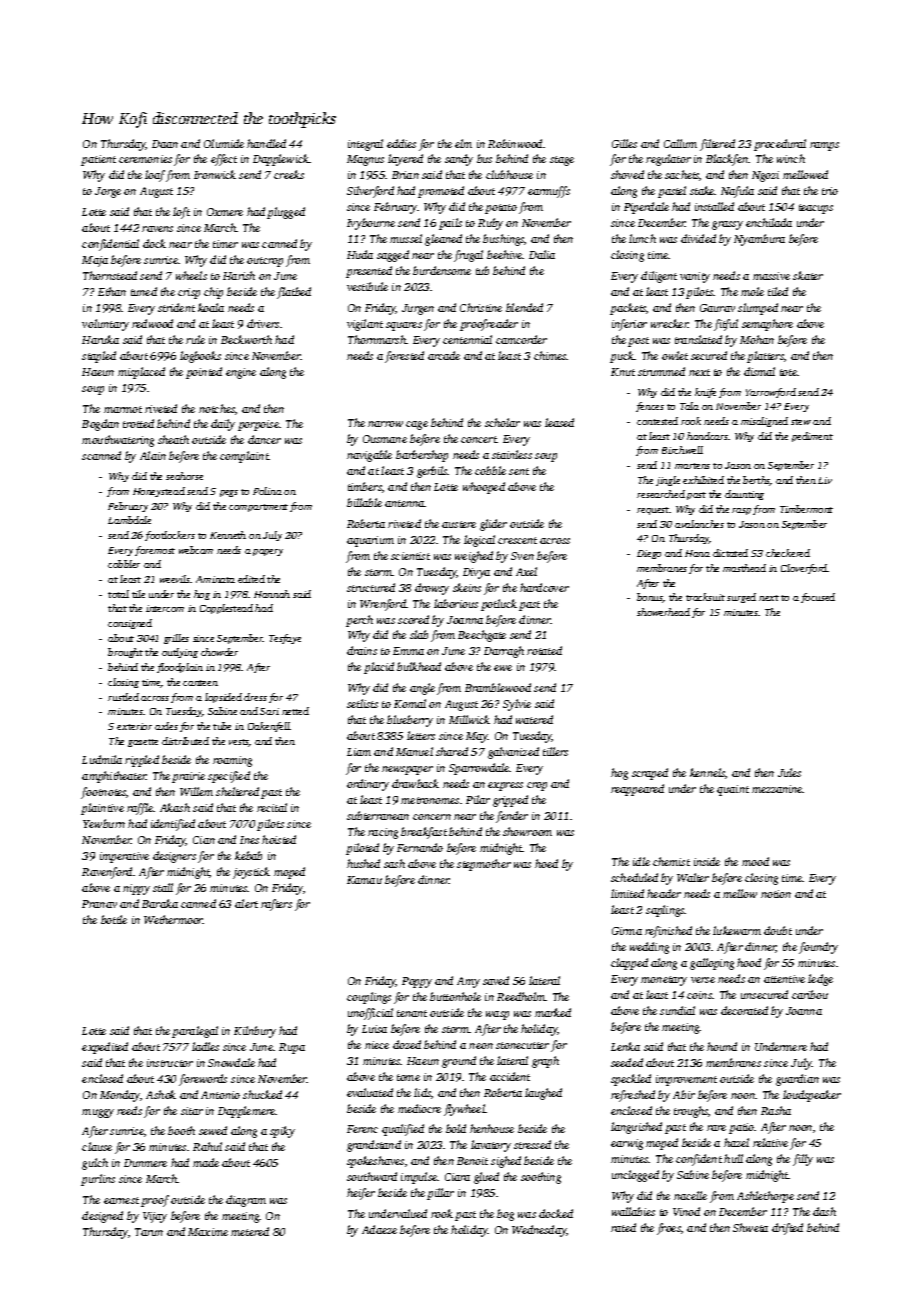 Image resolution: width=924 pixels, height=1308 pixels. Describe the element at coordinates (394, 863) in the screenshot. I see `sash` at that location.
